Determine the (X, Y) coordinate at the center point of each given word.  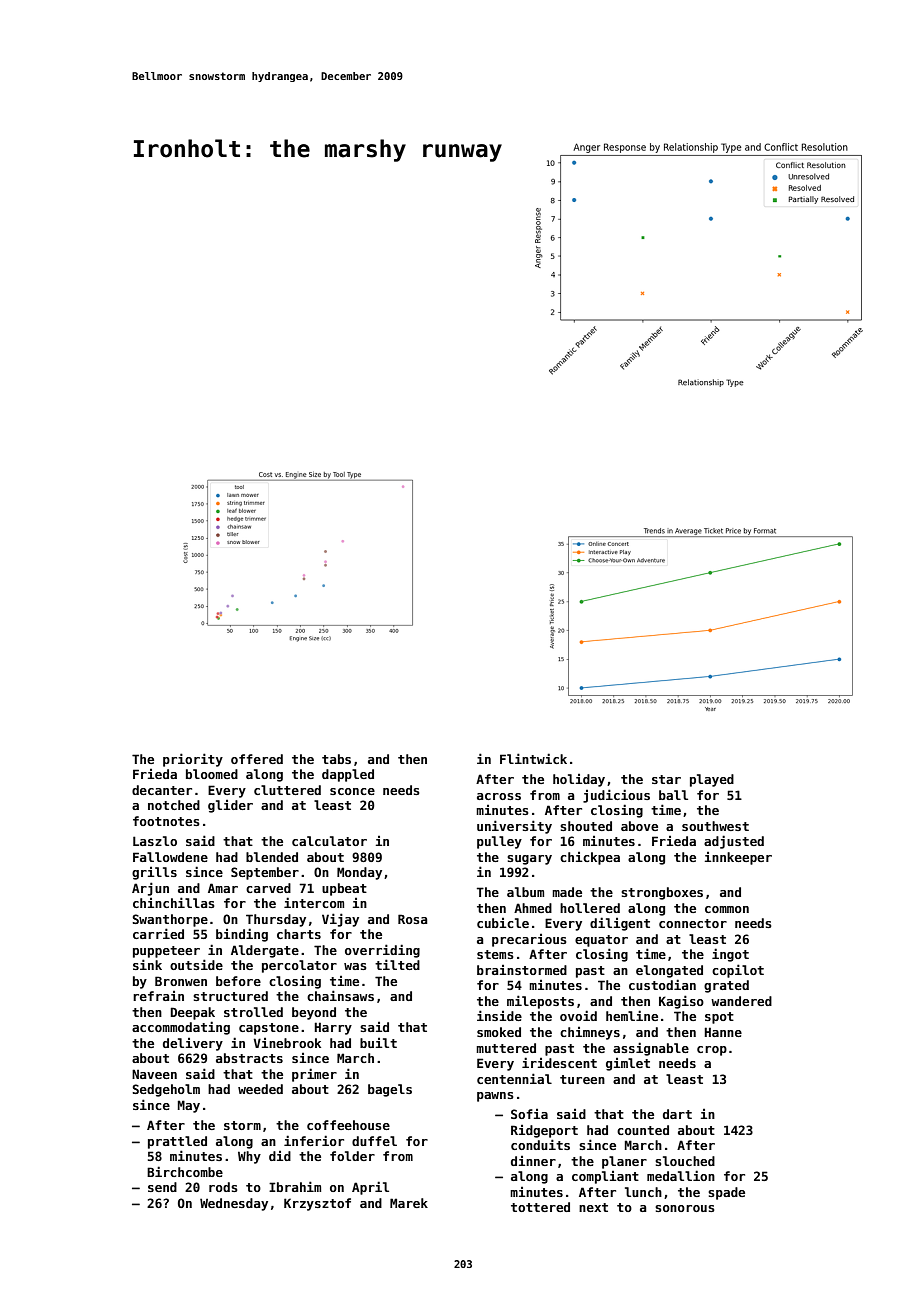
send (162, 1187)
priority (193, 760)
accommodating (181, 1028)
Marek (409, 1203)
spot (719, 1018)
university (514, 827)
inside (499, 1015)
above (639, 826)
